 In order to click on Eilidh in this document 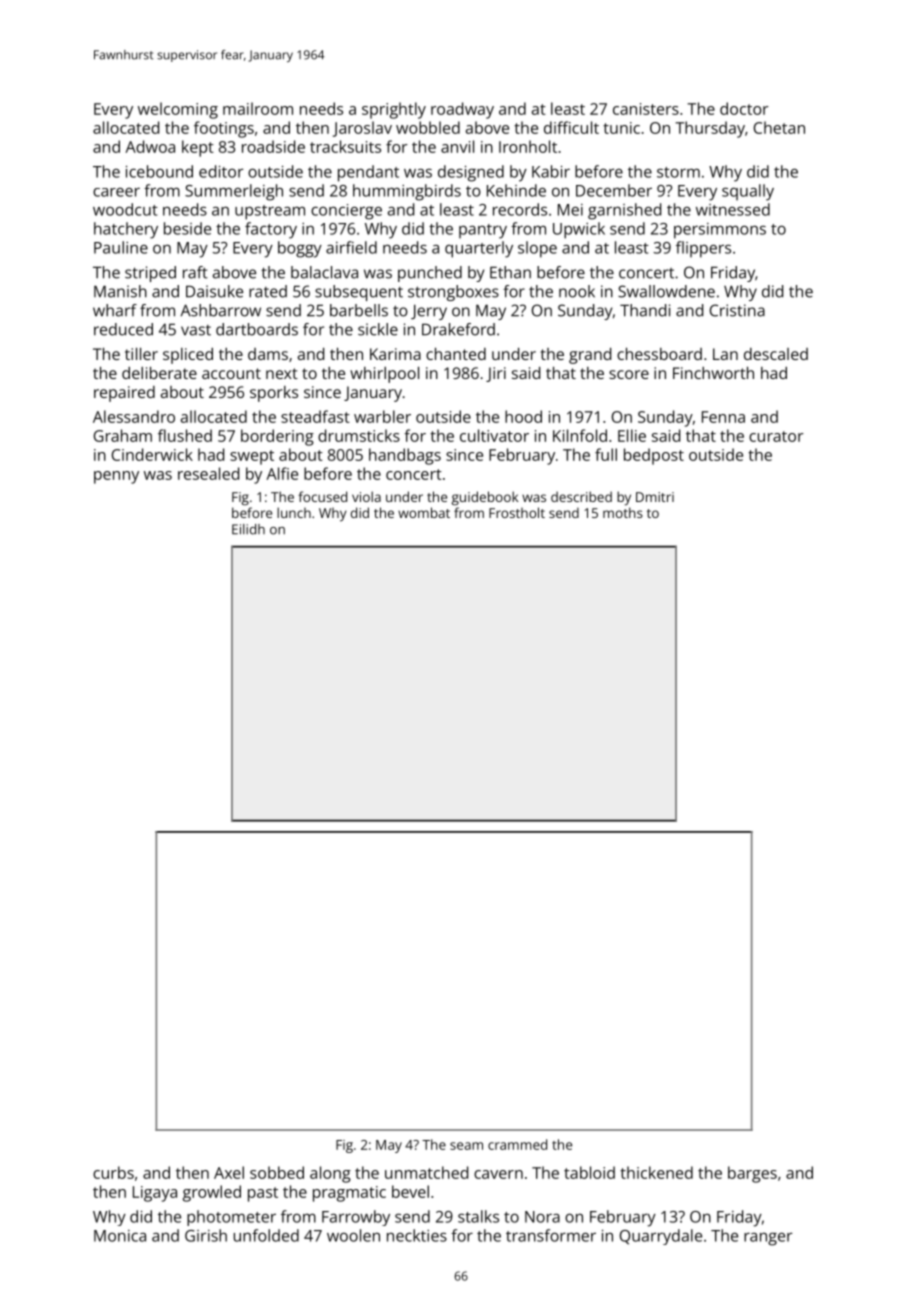, I will do `click(248, 529)`.
